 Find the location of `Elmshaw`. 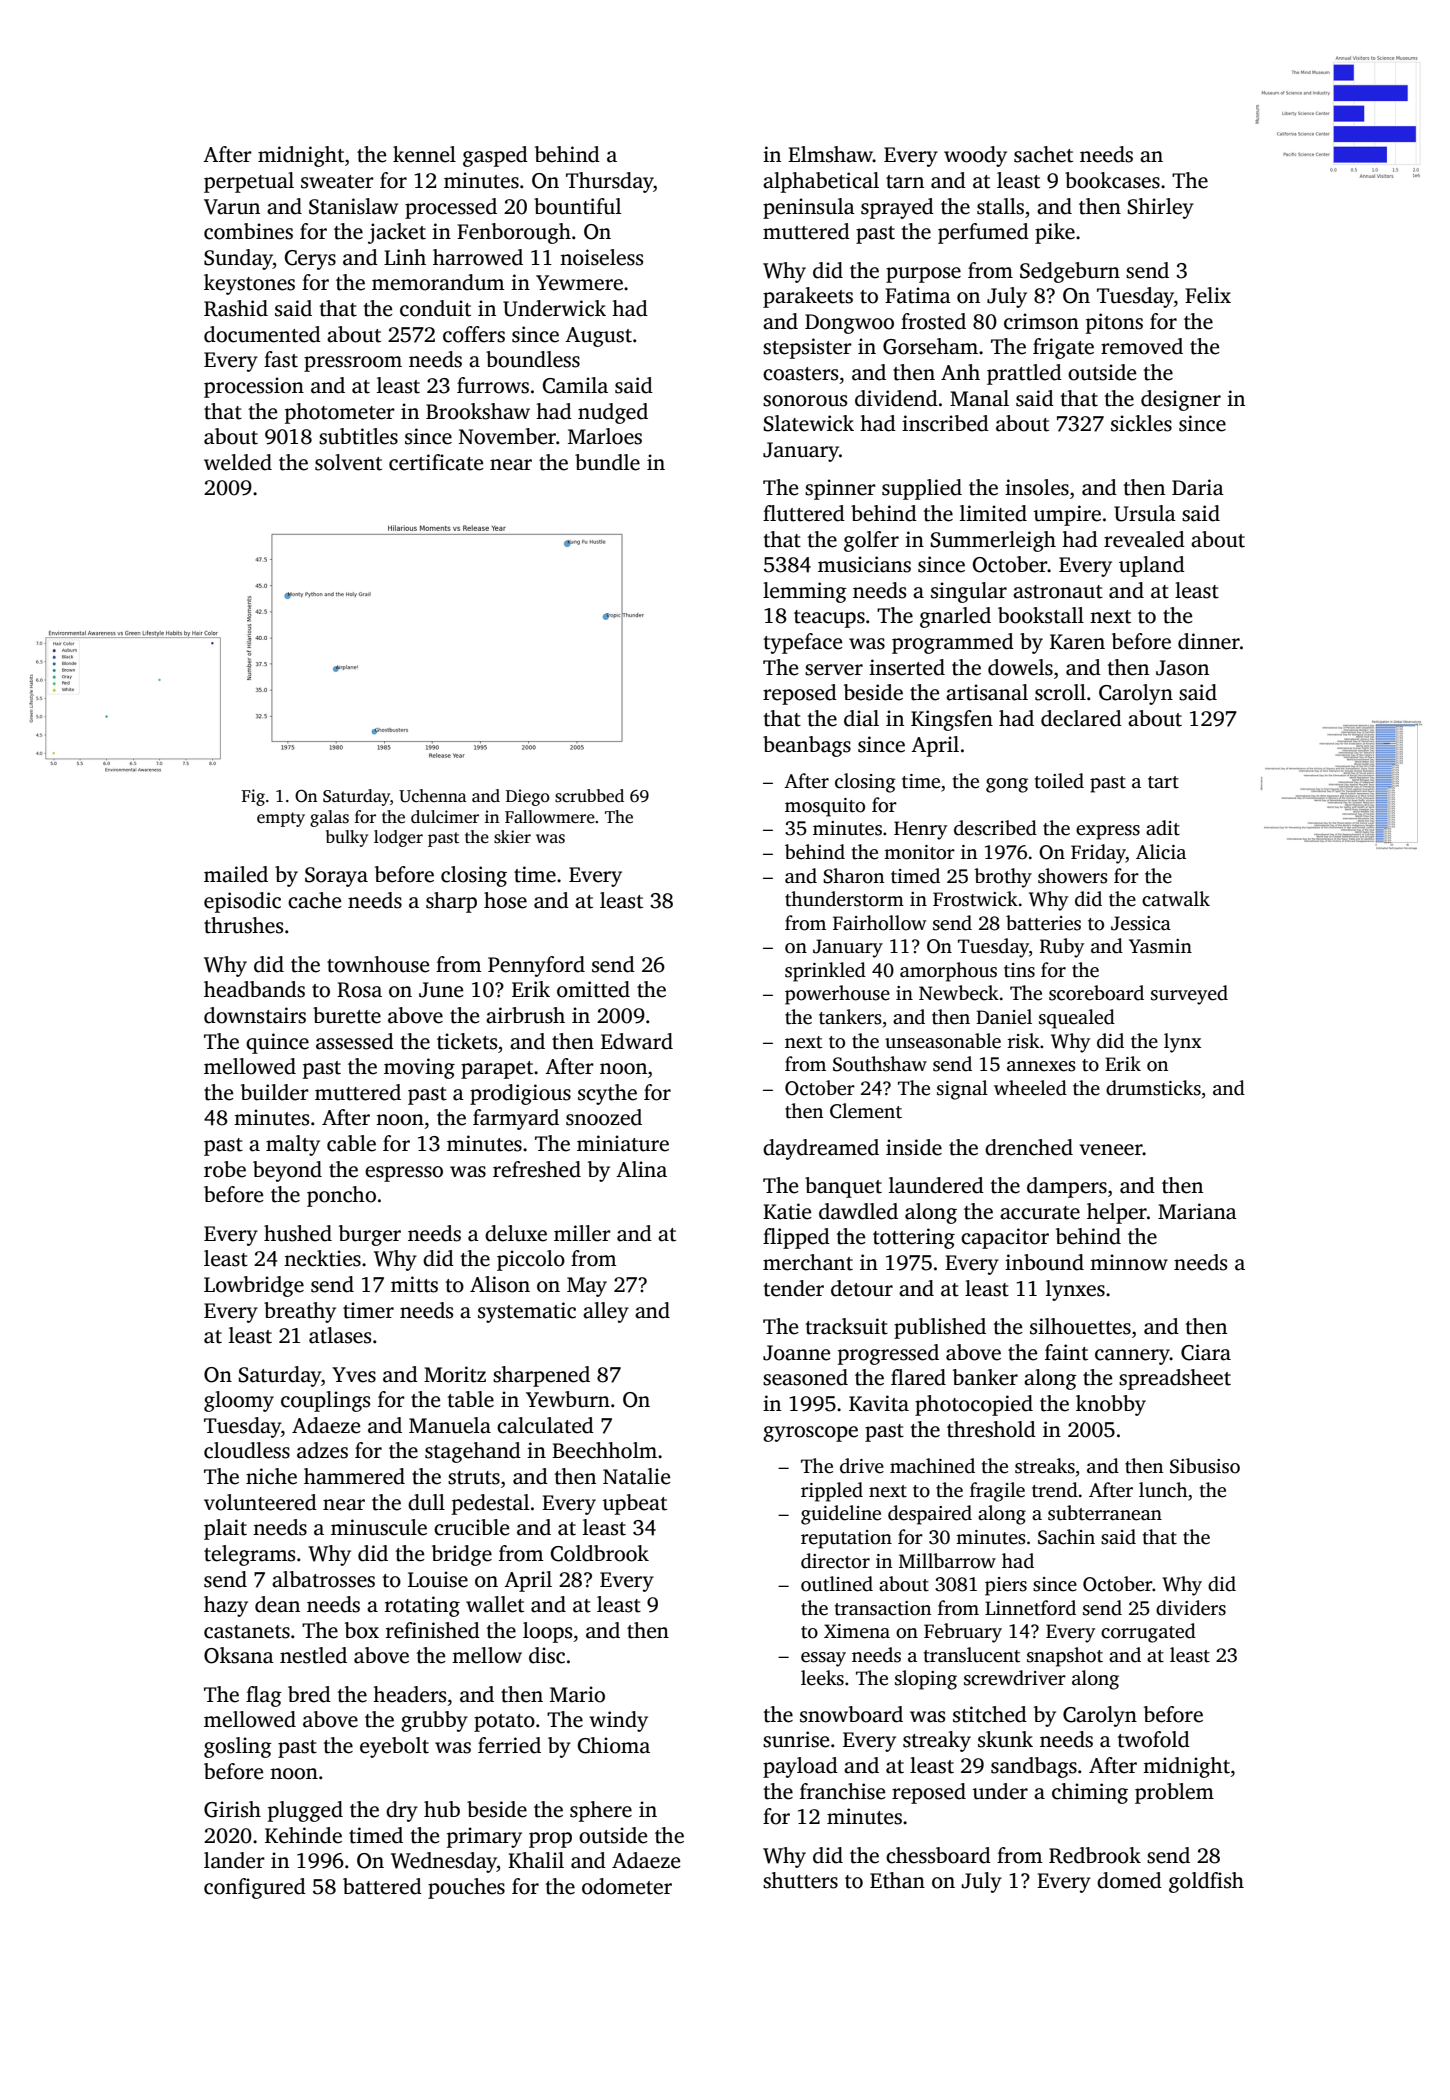

Elmshaw is located at coordinates (830, 154).
